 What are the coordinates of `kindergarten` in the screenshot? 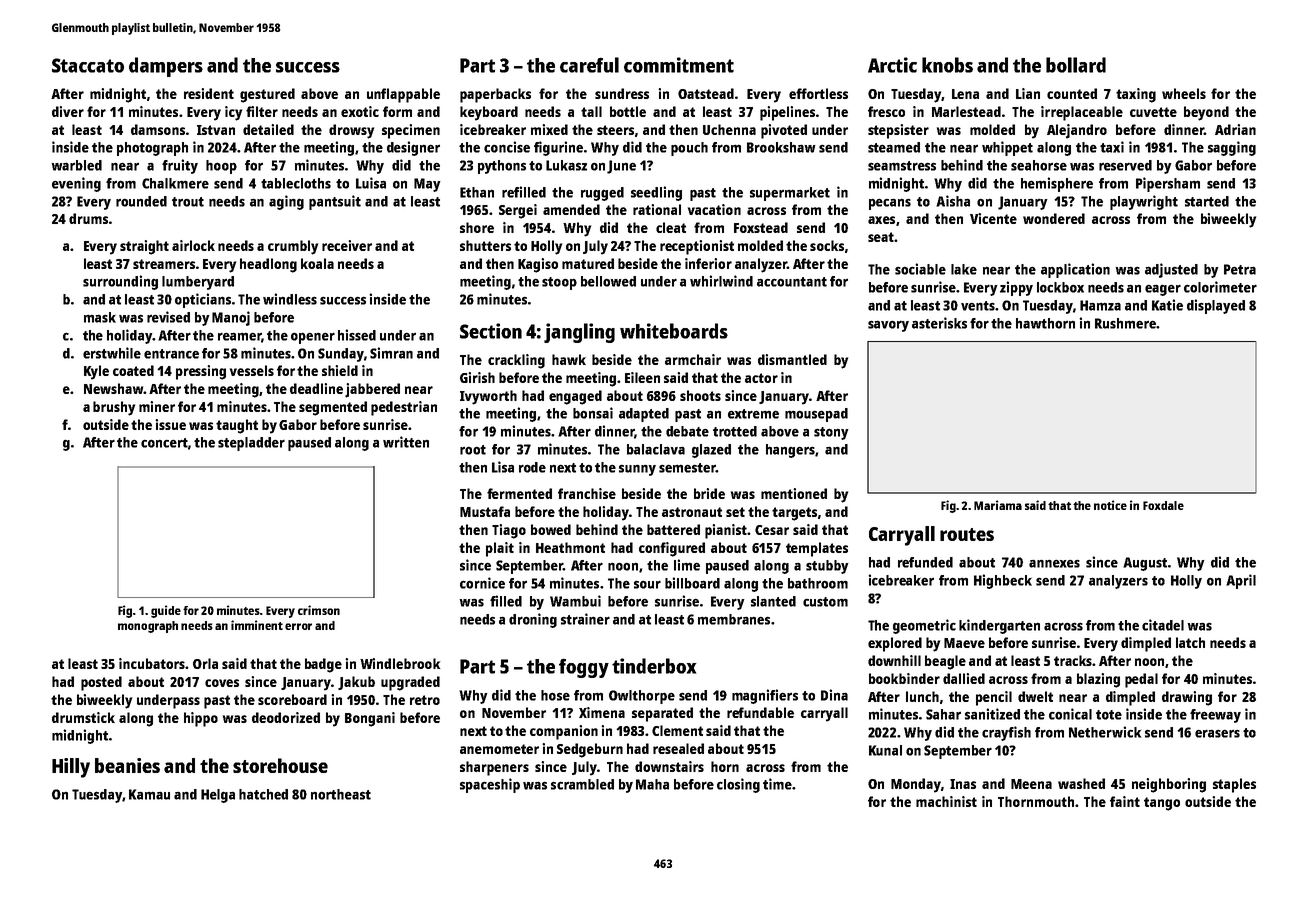 It's located at (999, 626).
